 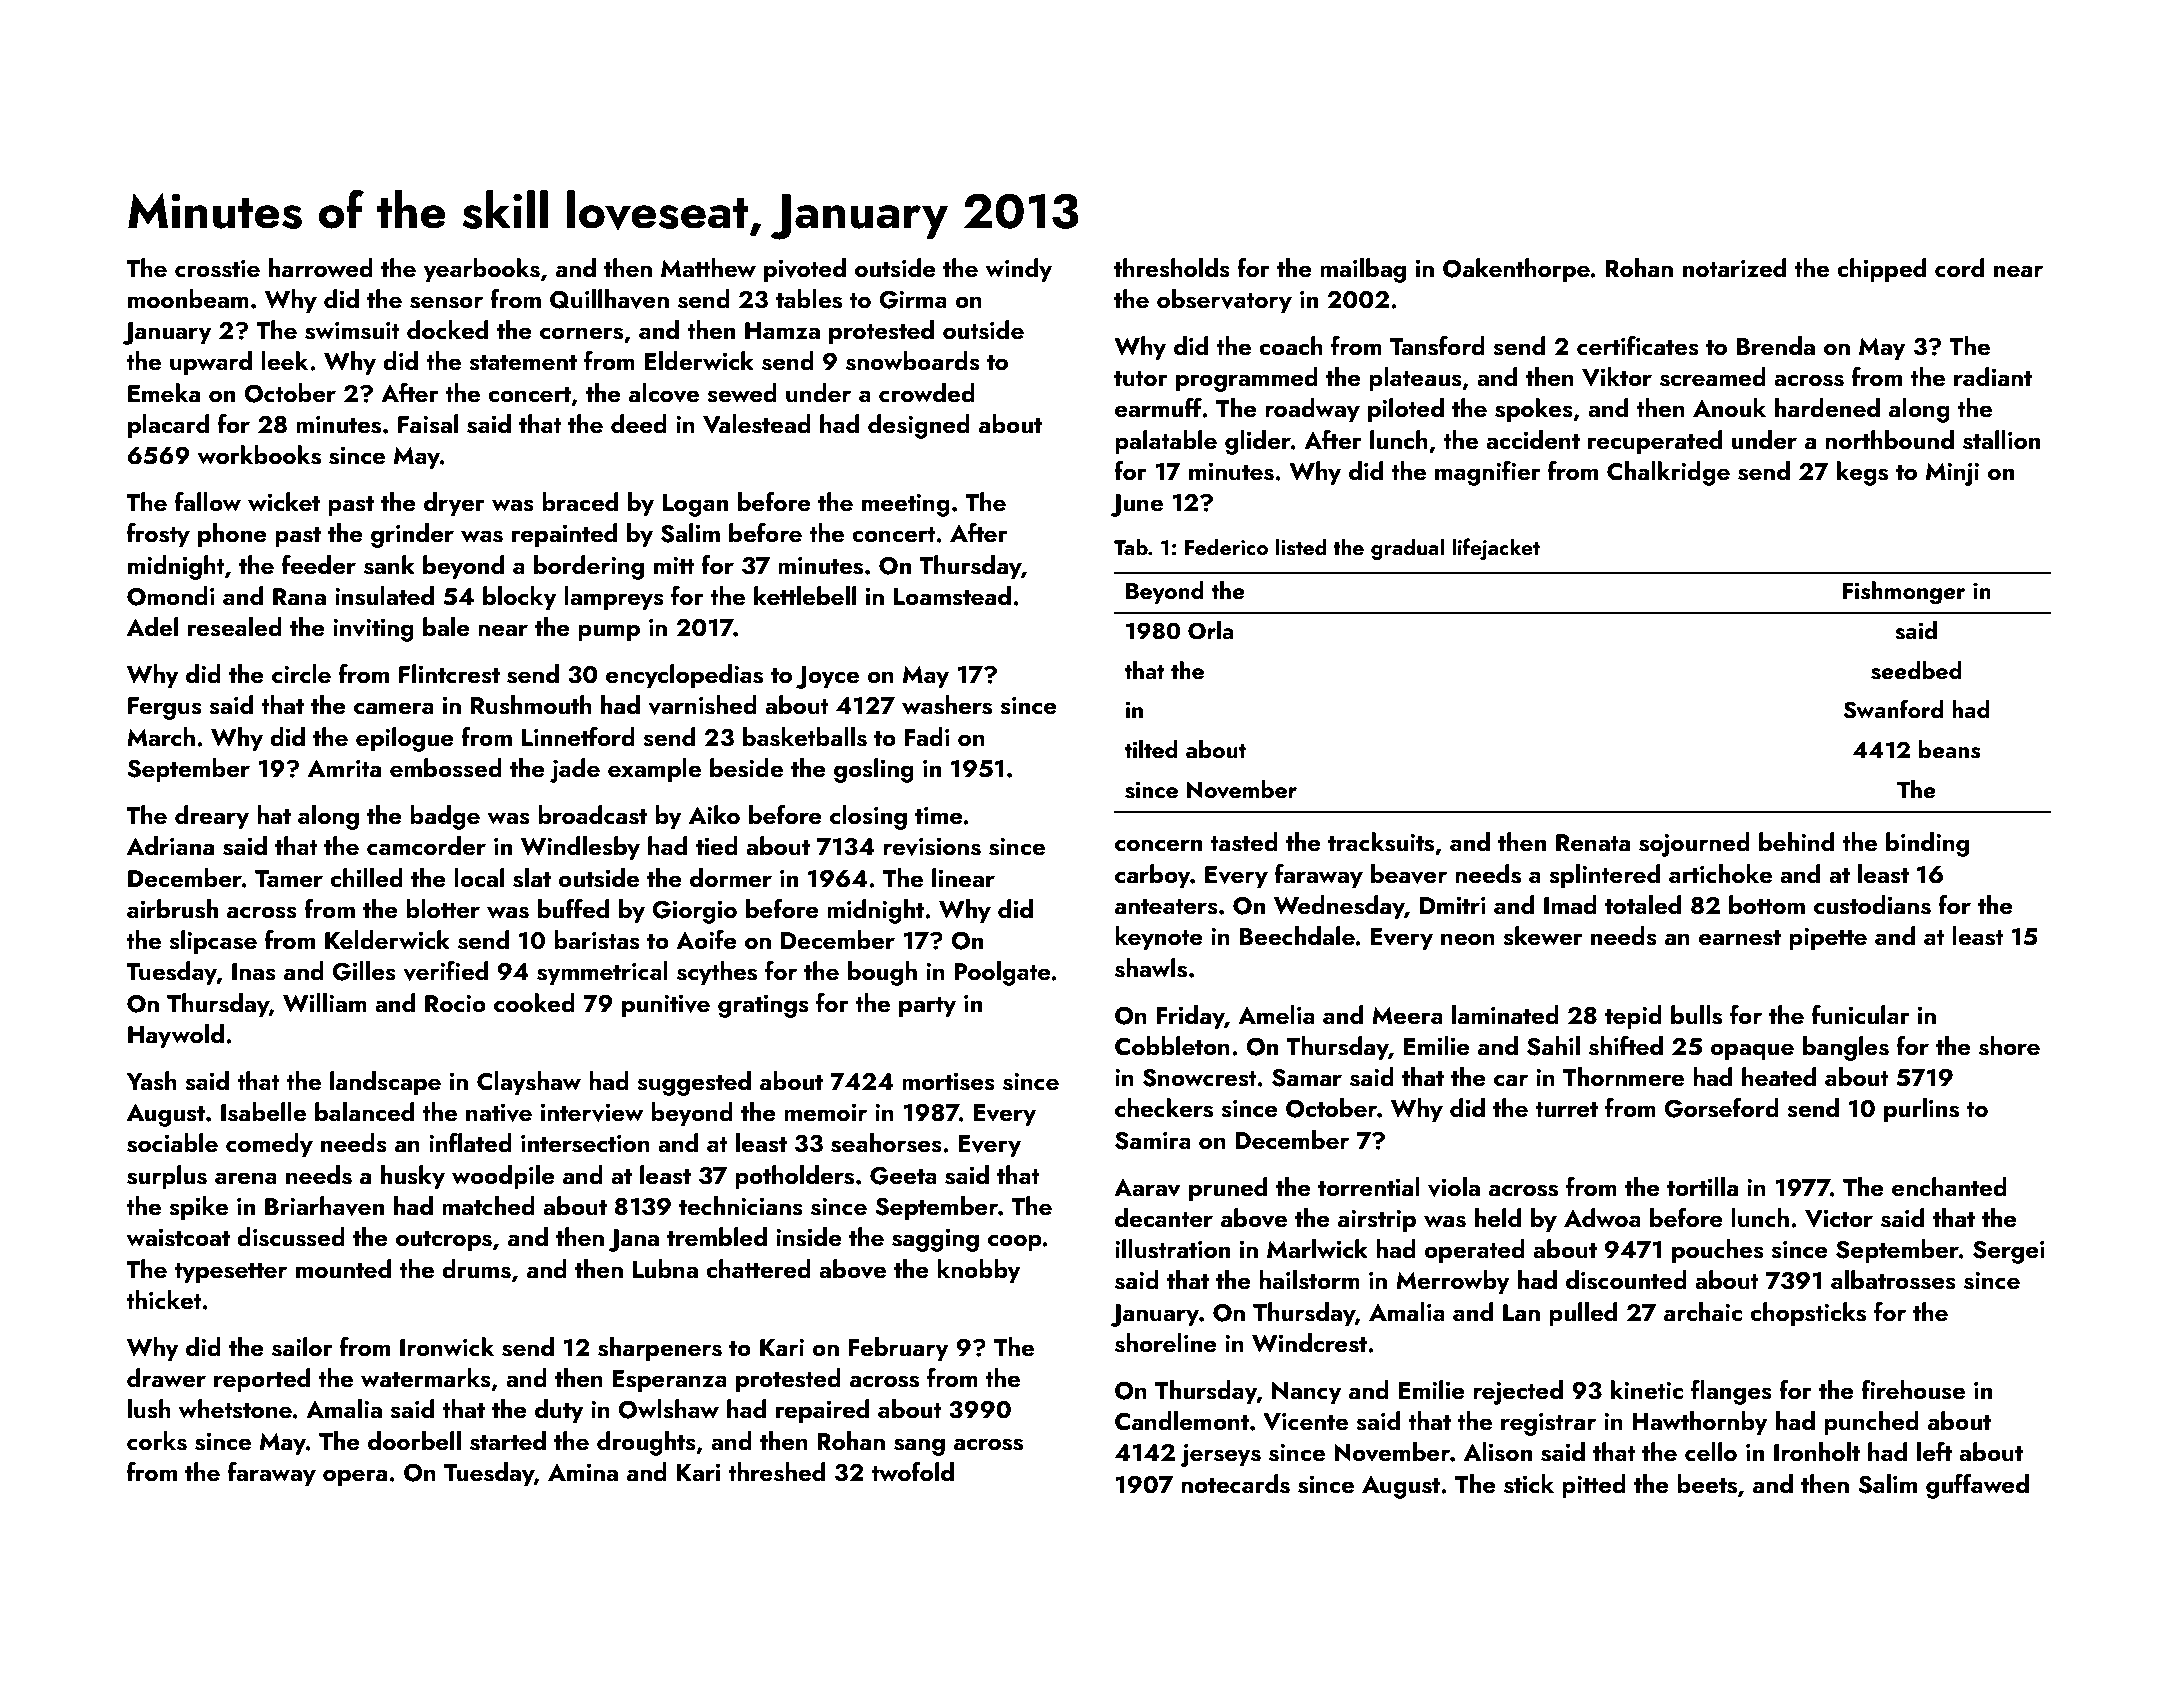 I want to click on June, so click(x=1136, y=505).
